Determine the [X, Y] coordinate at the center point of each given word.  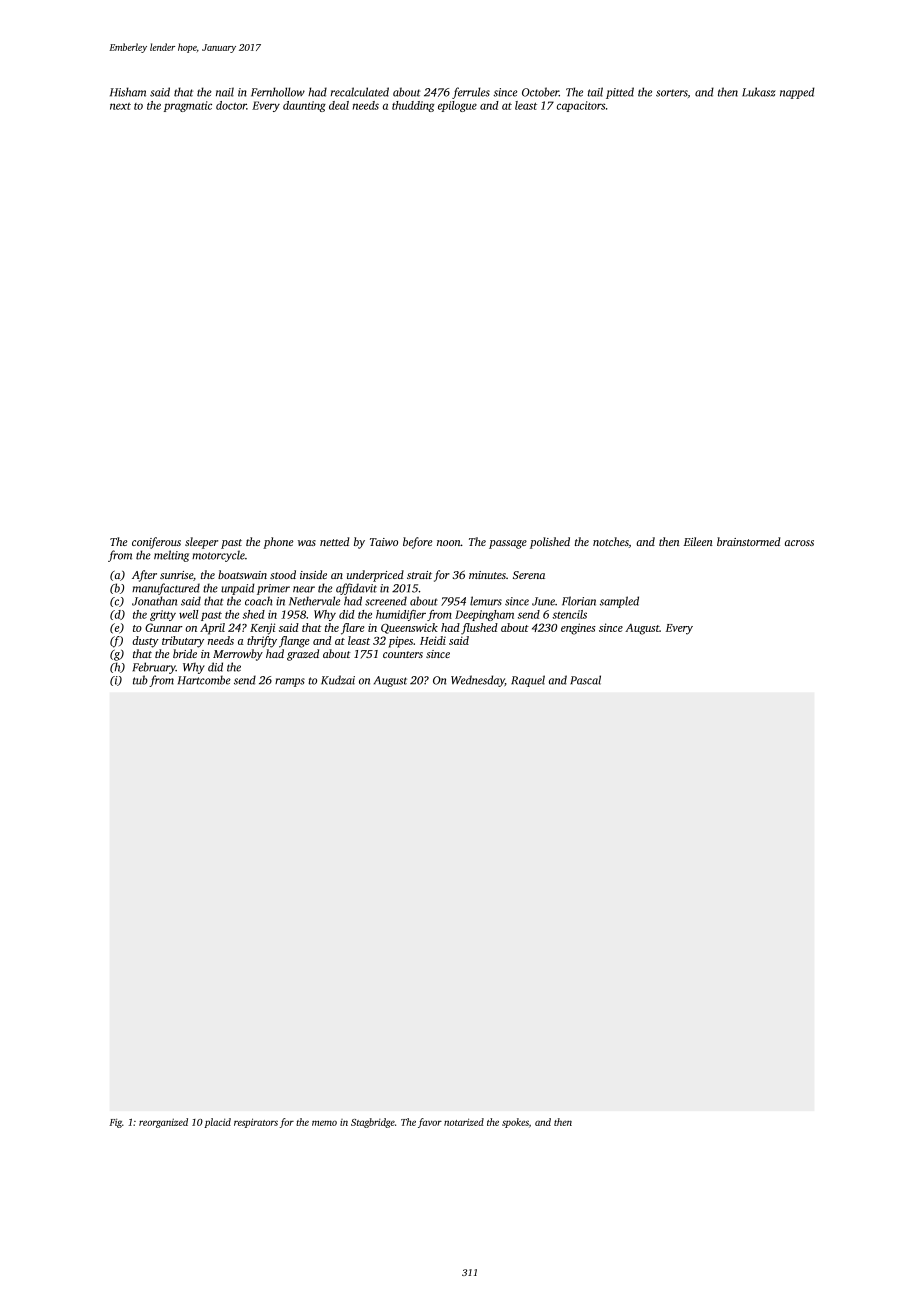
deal [339, 105]
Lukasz [759, 92]
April [212, 629]
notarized [464, 1122]
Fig [115, 1123]
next [120, 106]
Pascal [585, 680]
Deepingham [484, 615]
